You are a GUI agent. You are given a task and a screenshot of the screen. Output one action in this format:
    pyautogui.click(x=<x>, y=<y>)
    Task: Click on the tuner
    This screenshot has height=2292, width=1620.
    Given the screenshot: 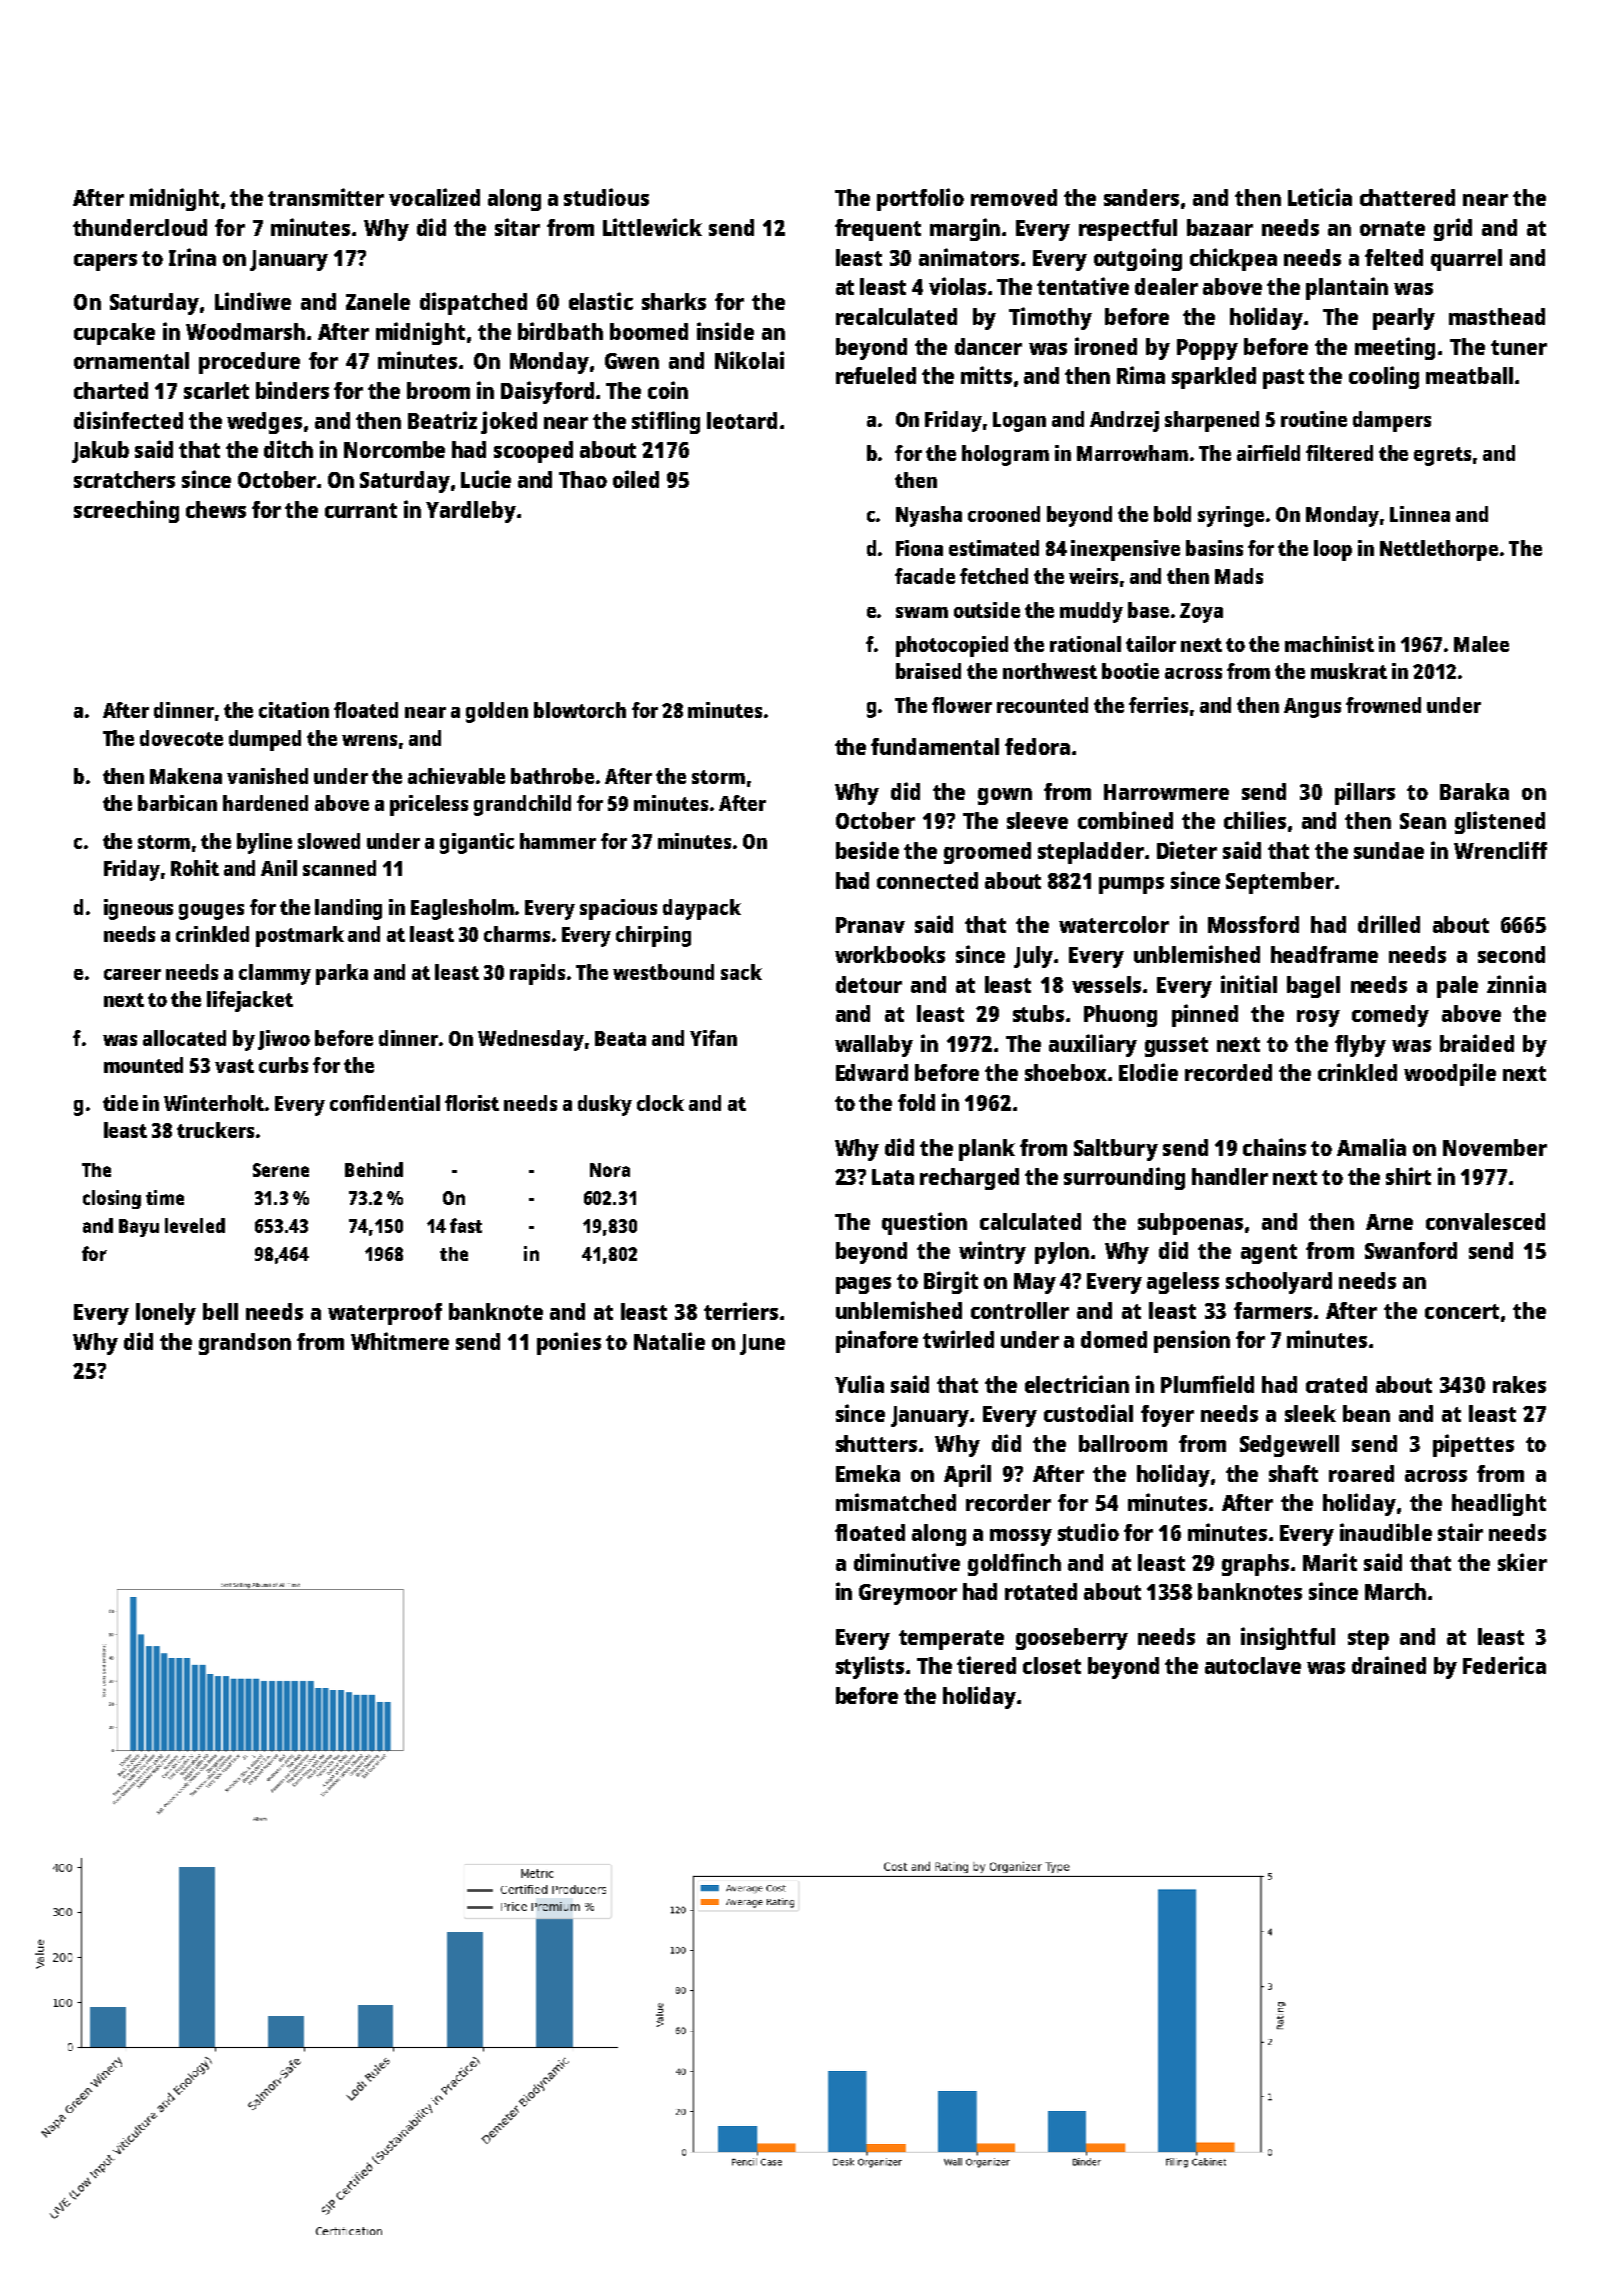 What is the action you would take?
    pyautogui.click(x=1519, y=347)
